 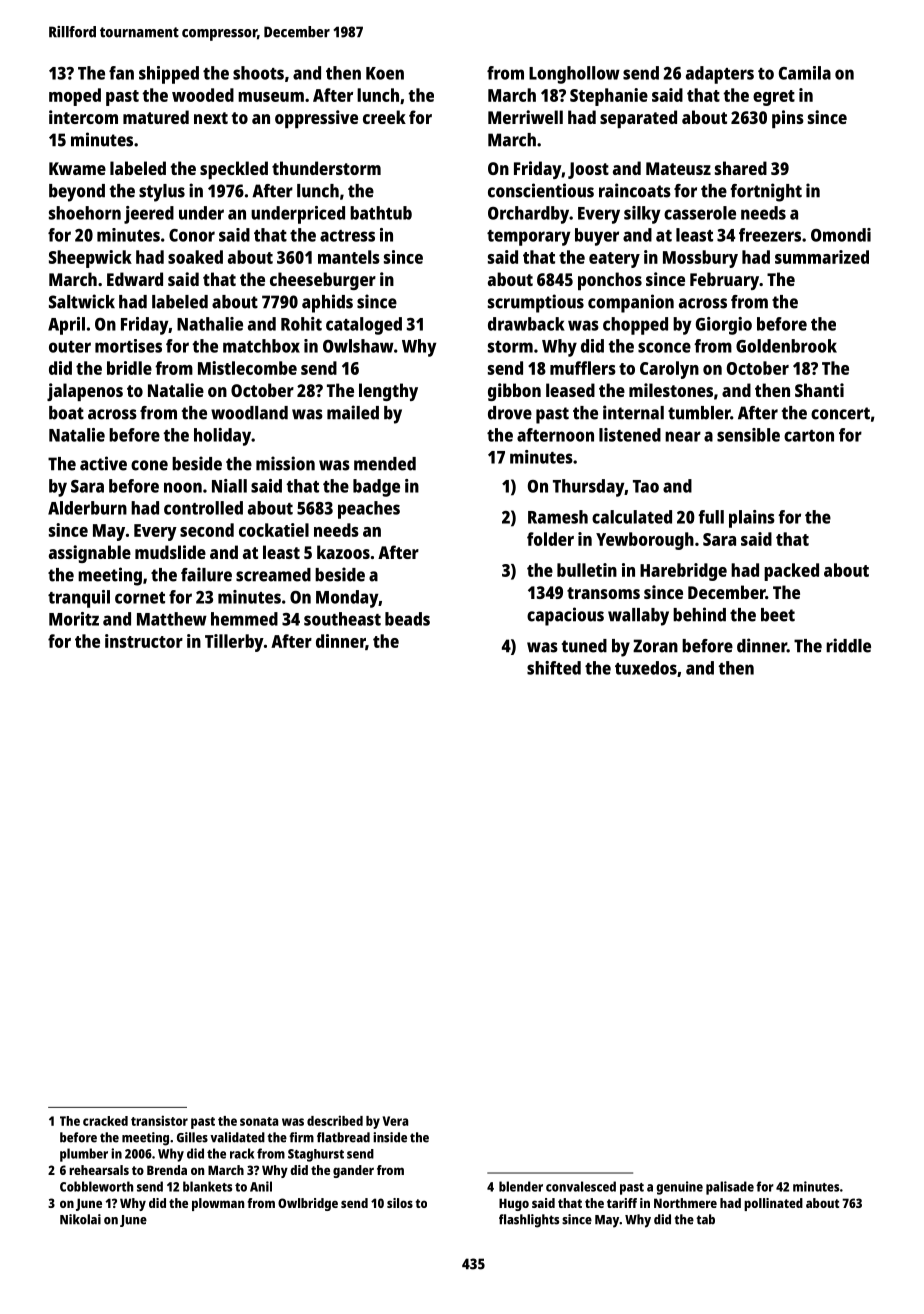 What do you see at coordinates (848, 645) in the screenshot?
I see `riddle` at bounding box center [848, 645].
